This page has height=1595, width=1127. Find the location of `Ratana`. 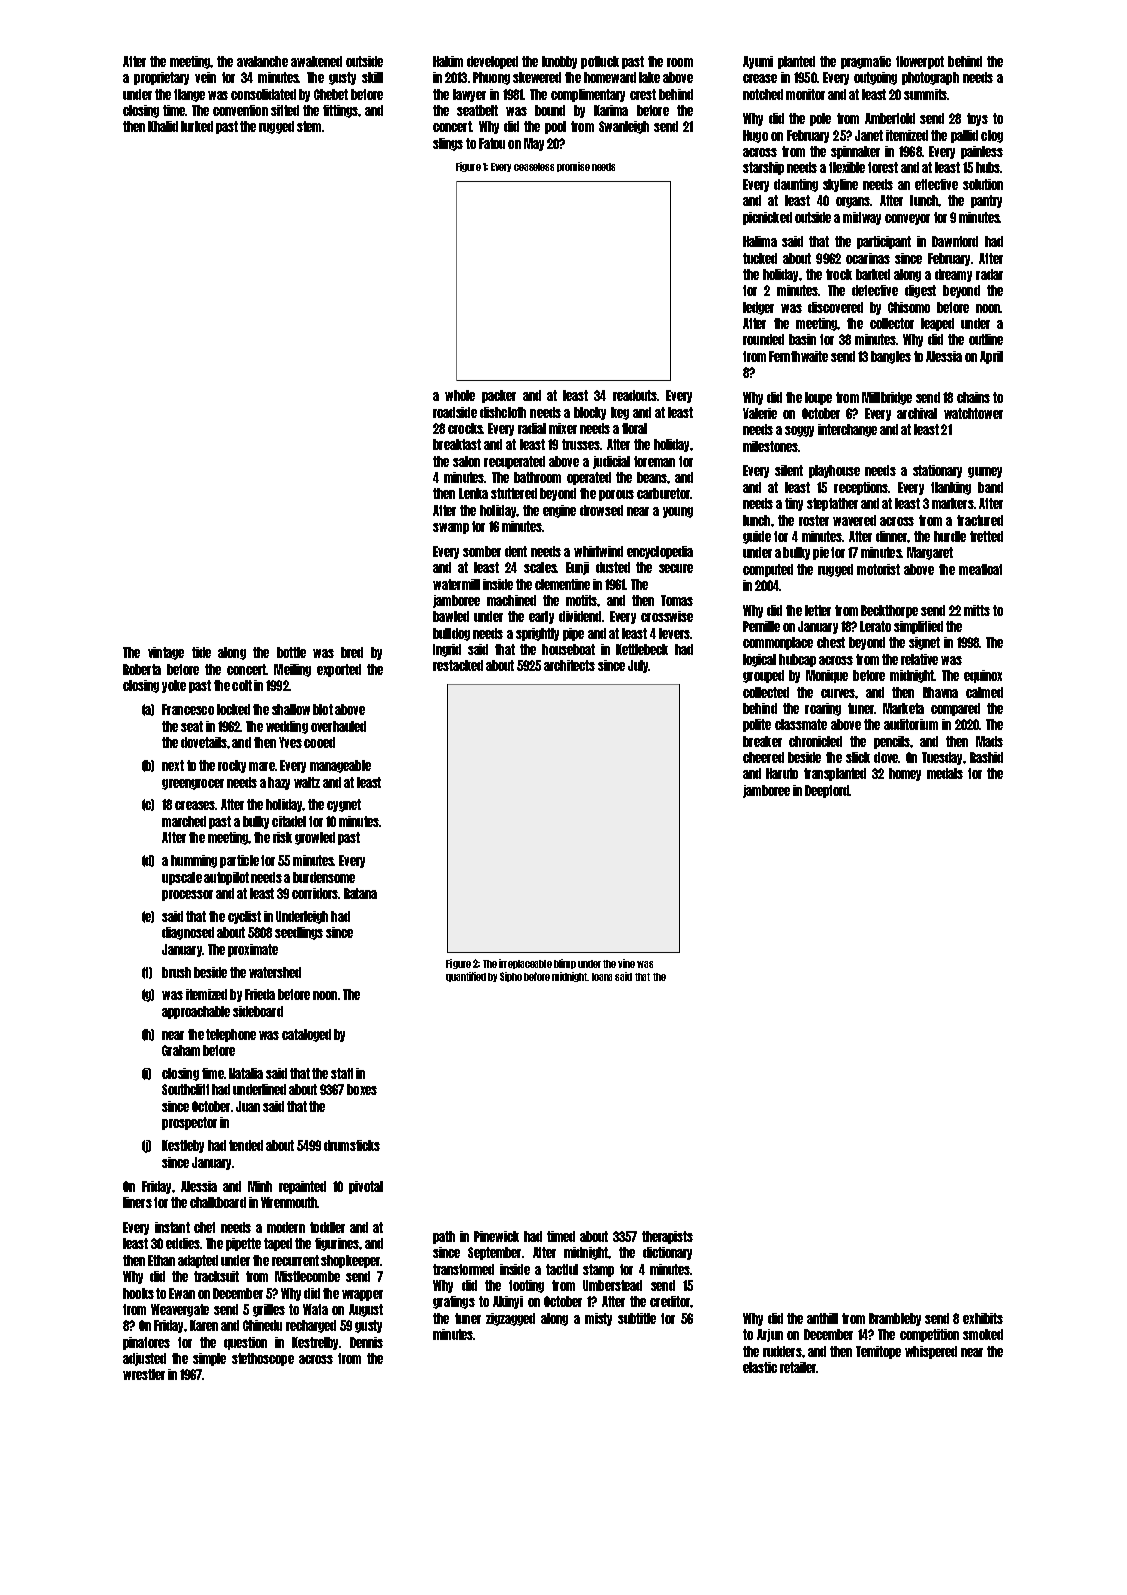

Ratana is located at coordinates (360, 893).
